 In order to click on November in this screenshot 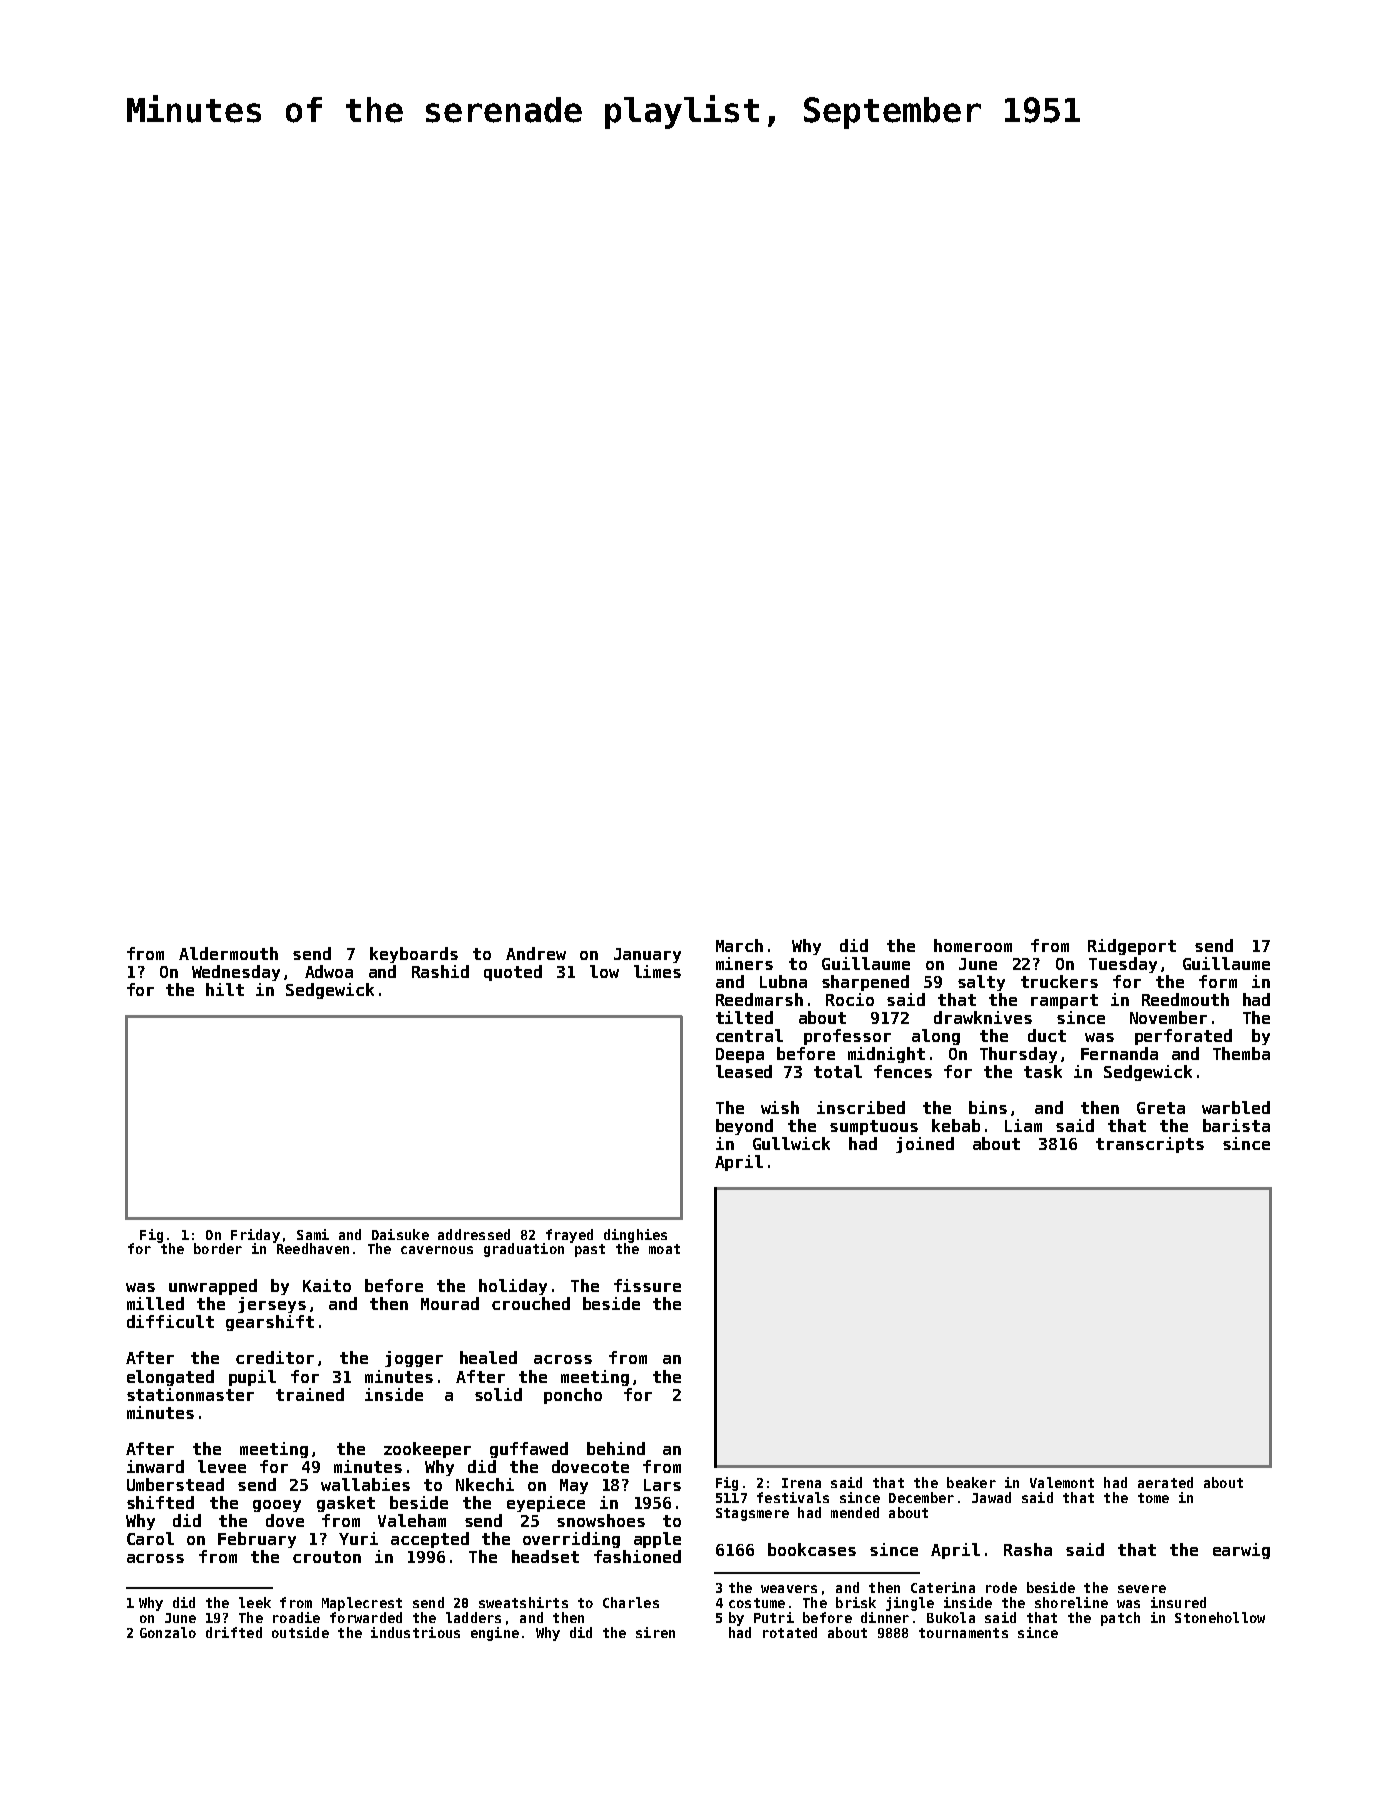, I will do `click(1168, 1017)`.
